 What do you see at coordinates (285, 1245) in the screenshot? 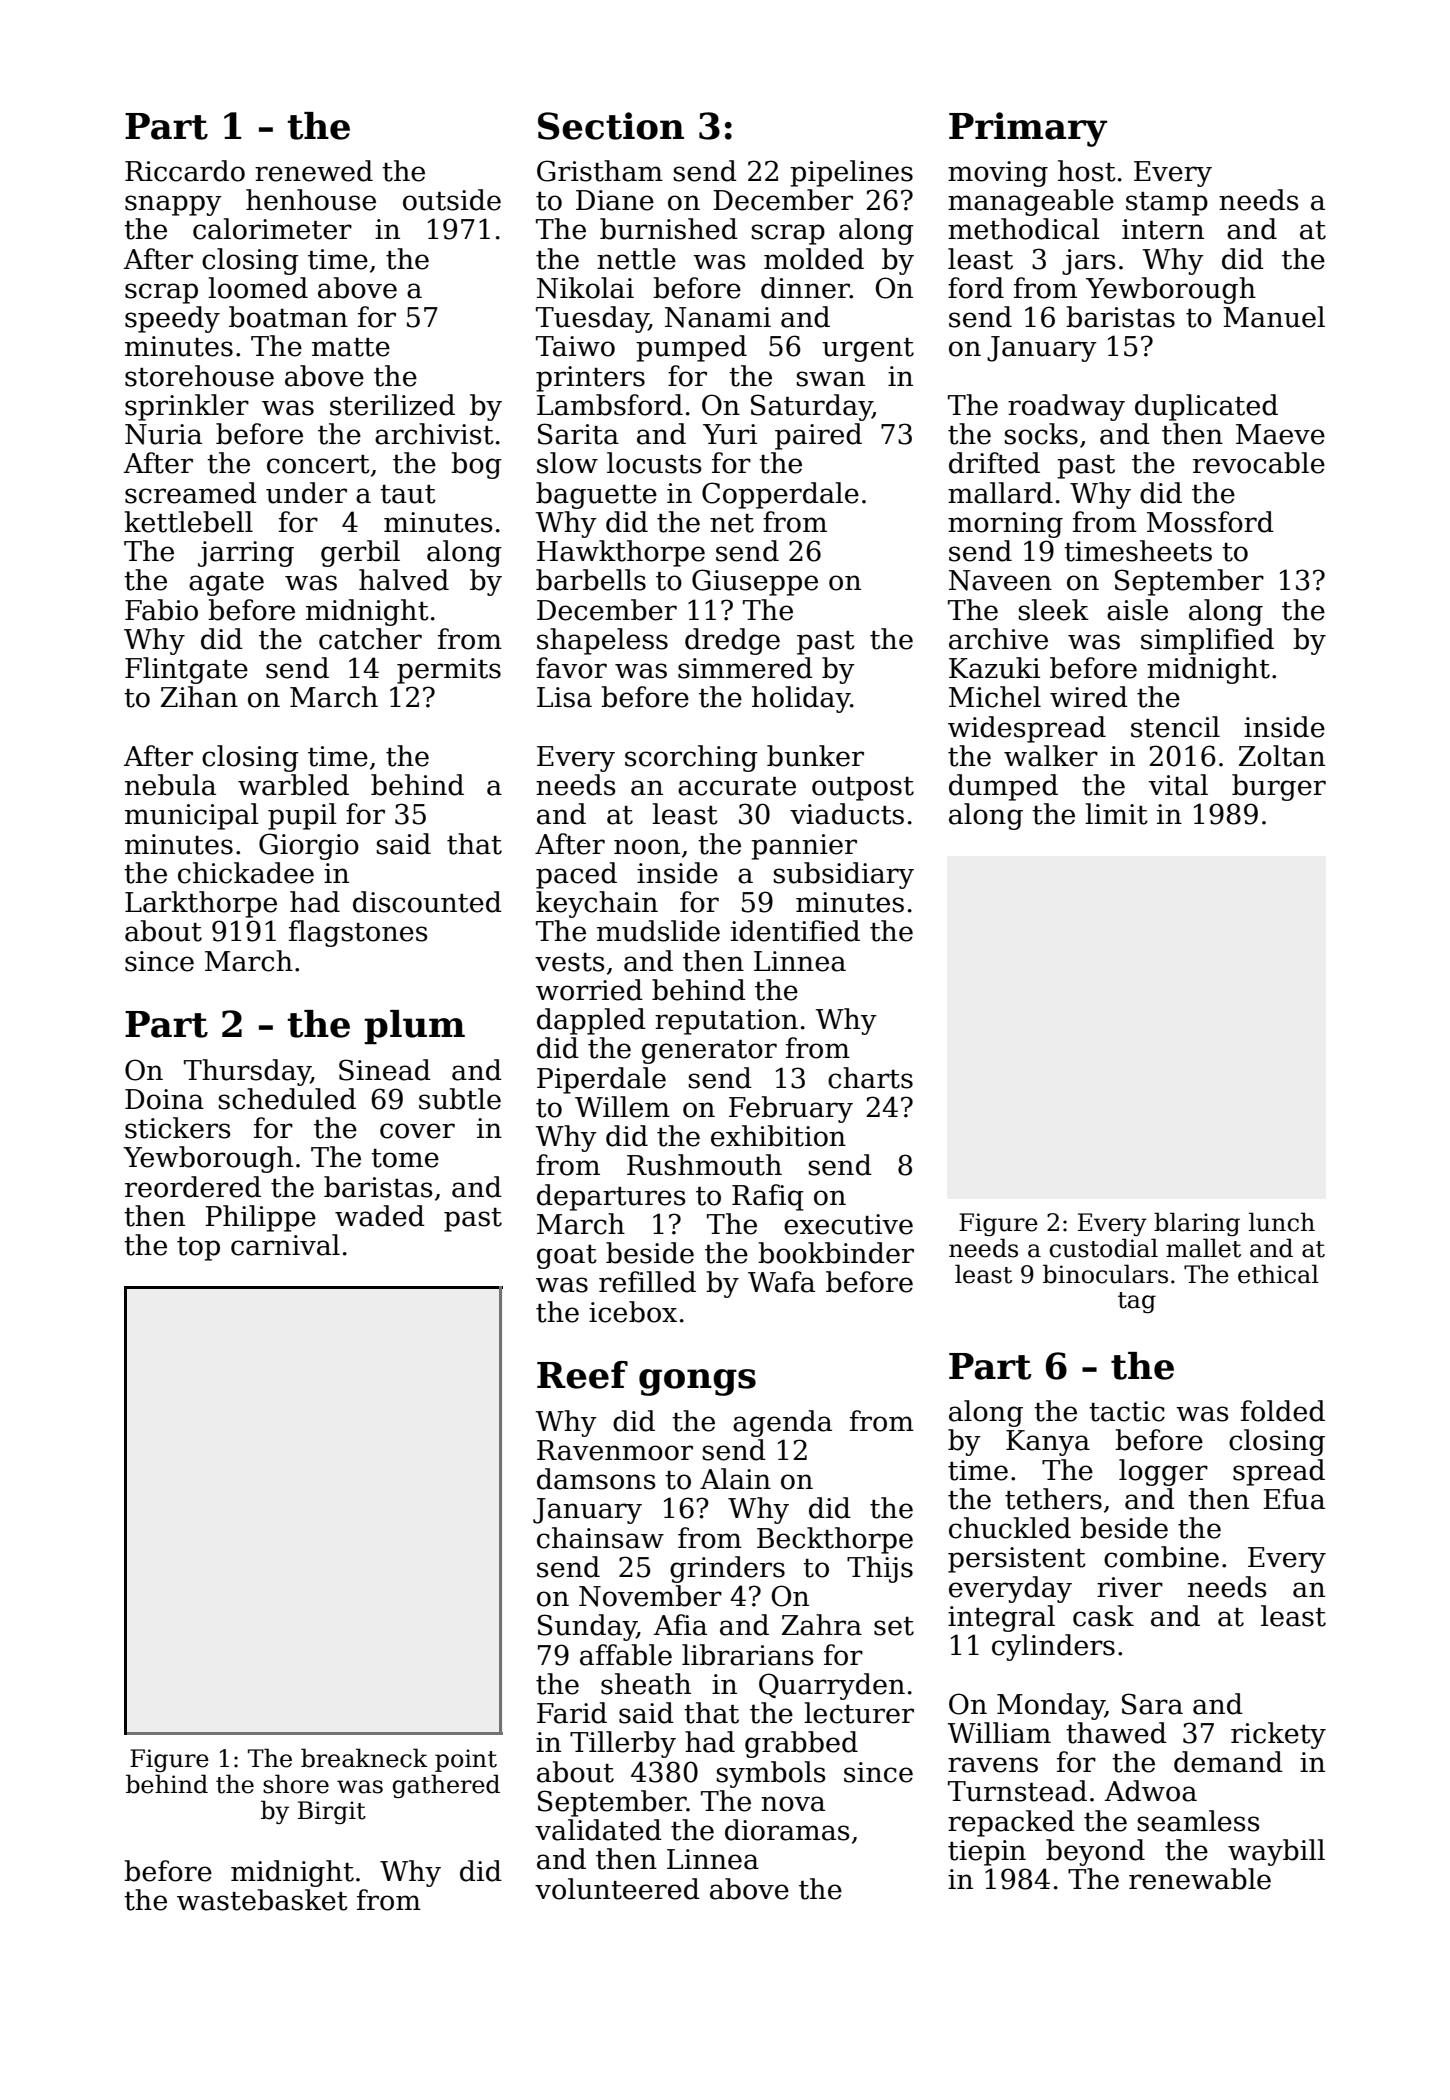
I see `carnival` at bounding box center [285, 1245].
